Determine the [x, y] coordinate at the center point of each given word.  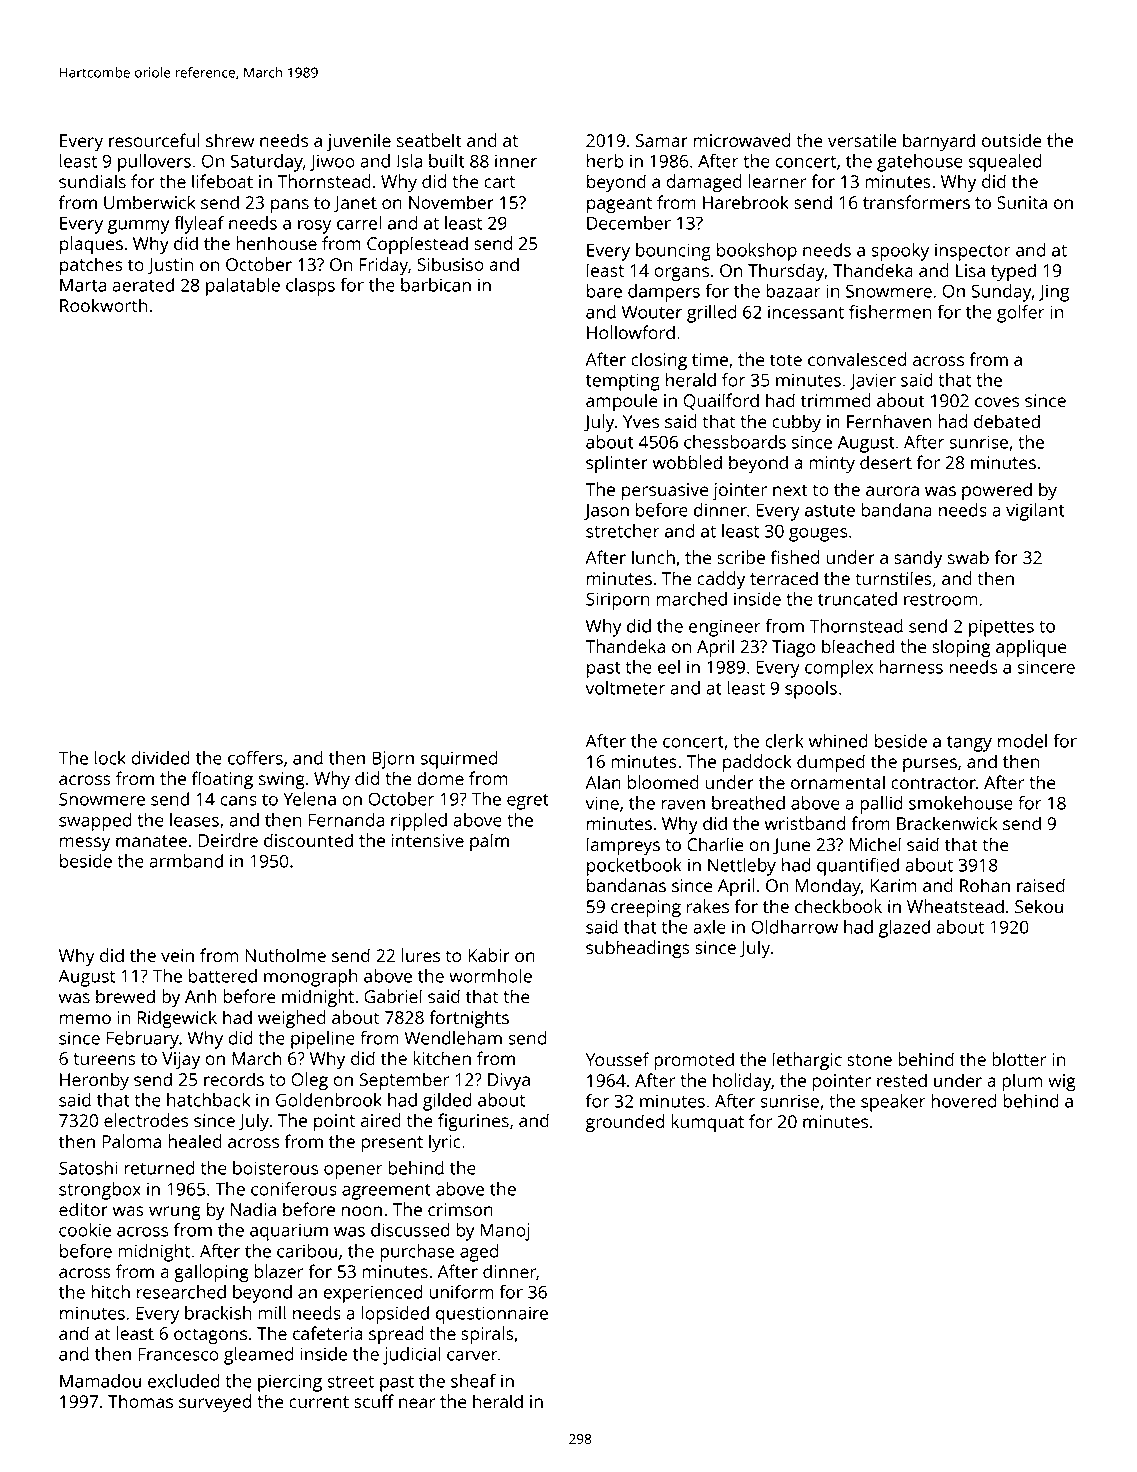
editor [83, 1209]
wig [1062, 1082]
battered [223, 976]
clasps [310, 287]
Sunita [1022, 202]
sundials [92, 181]
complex [839, 669]
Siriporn [618, 601]
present [392, 1144]
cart [499, 182]
